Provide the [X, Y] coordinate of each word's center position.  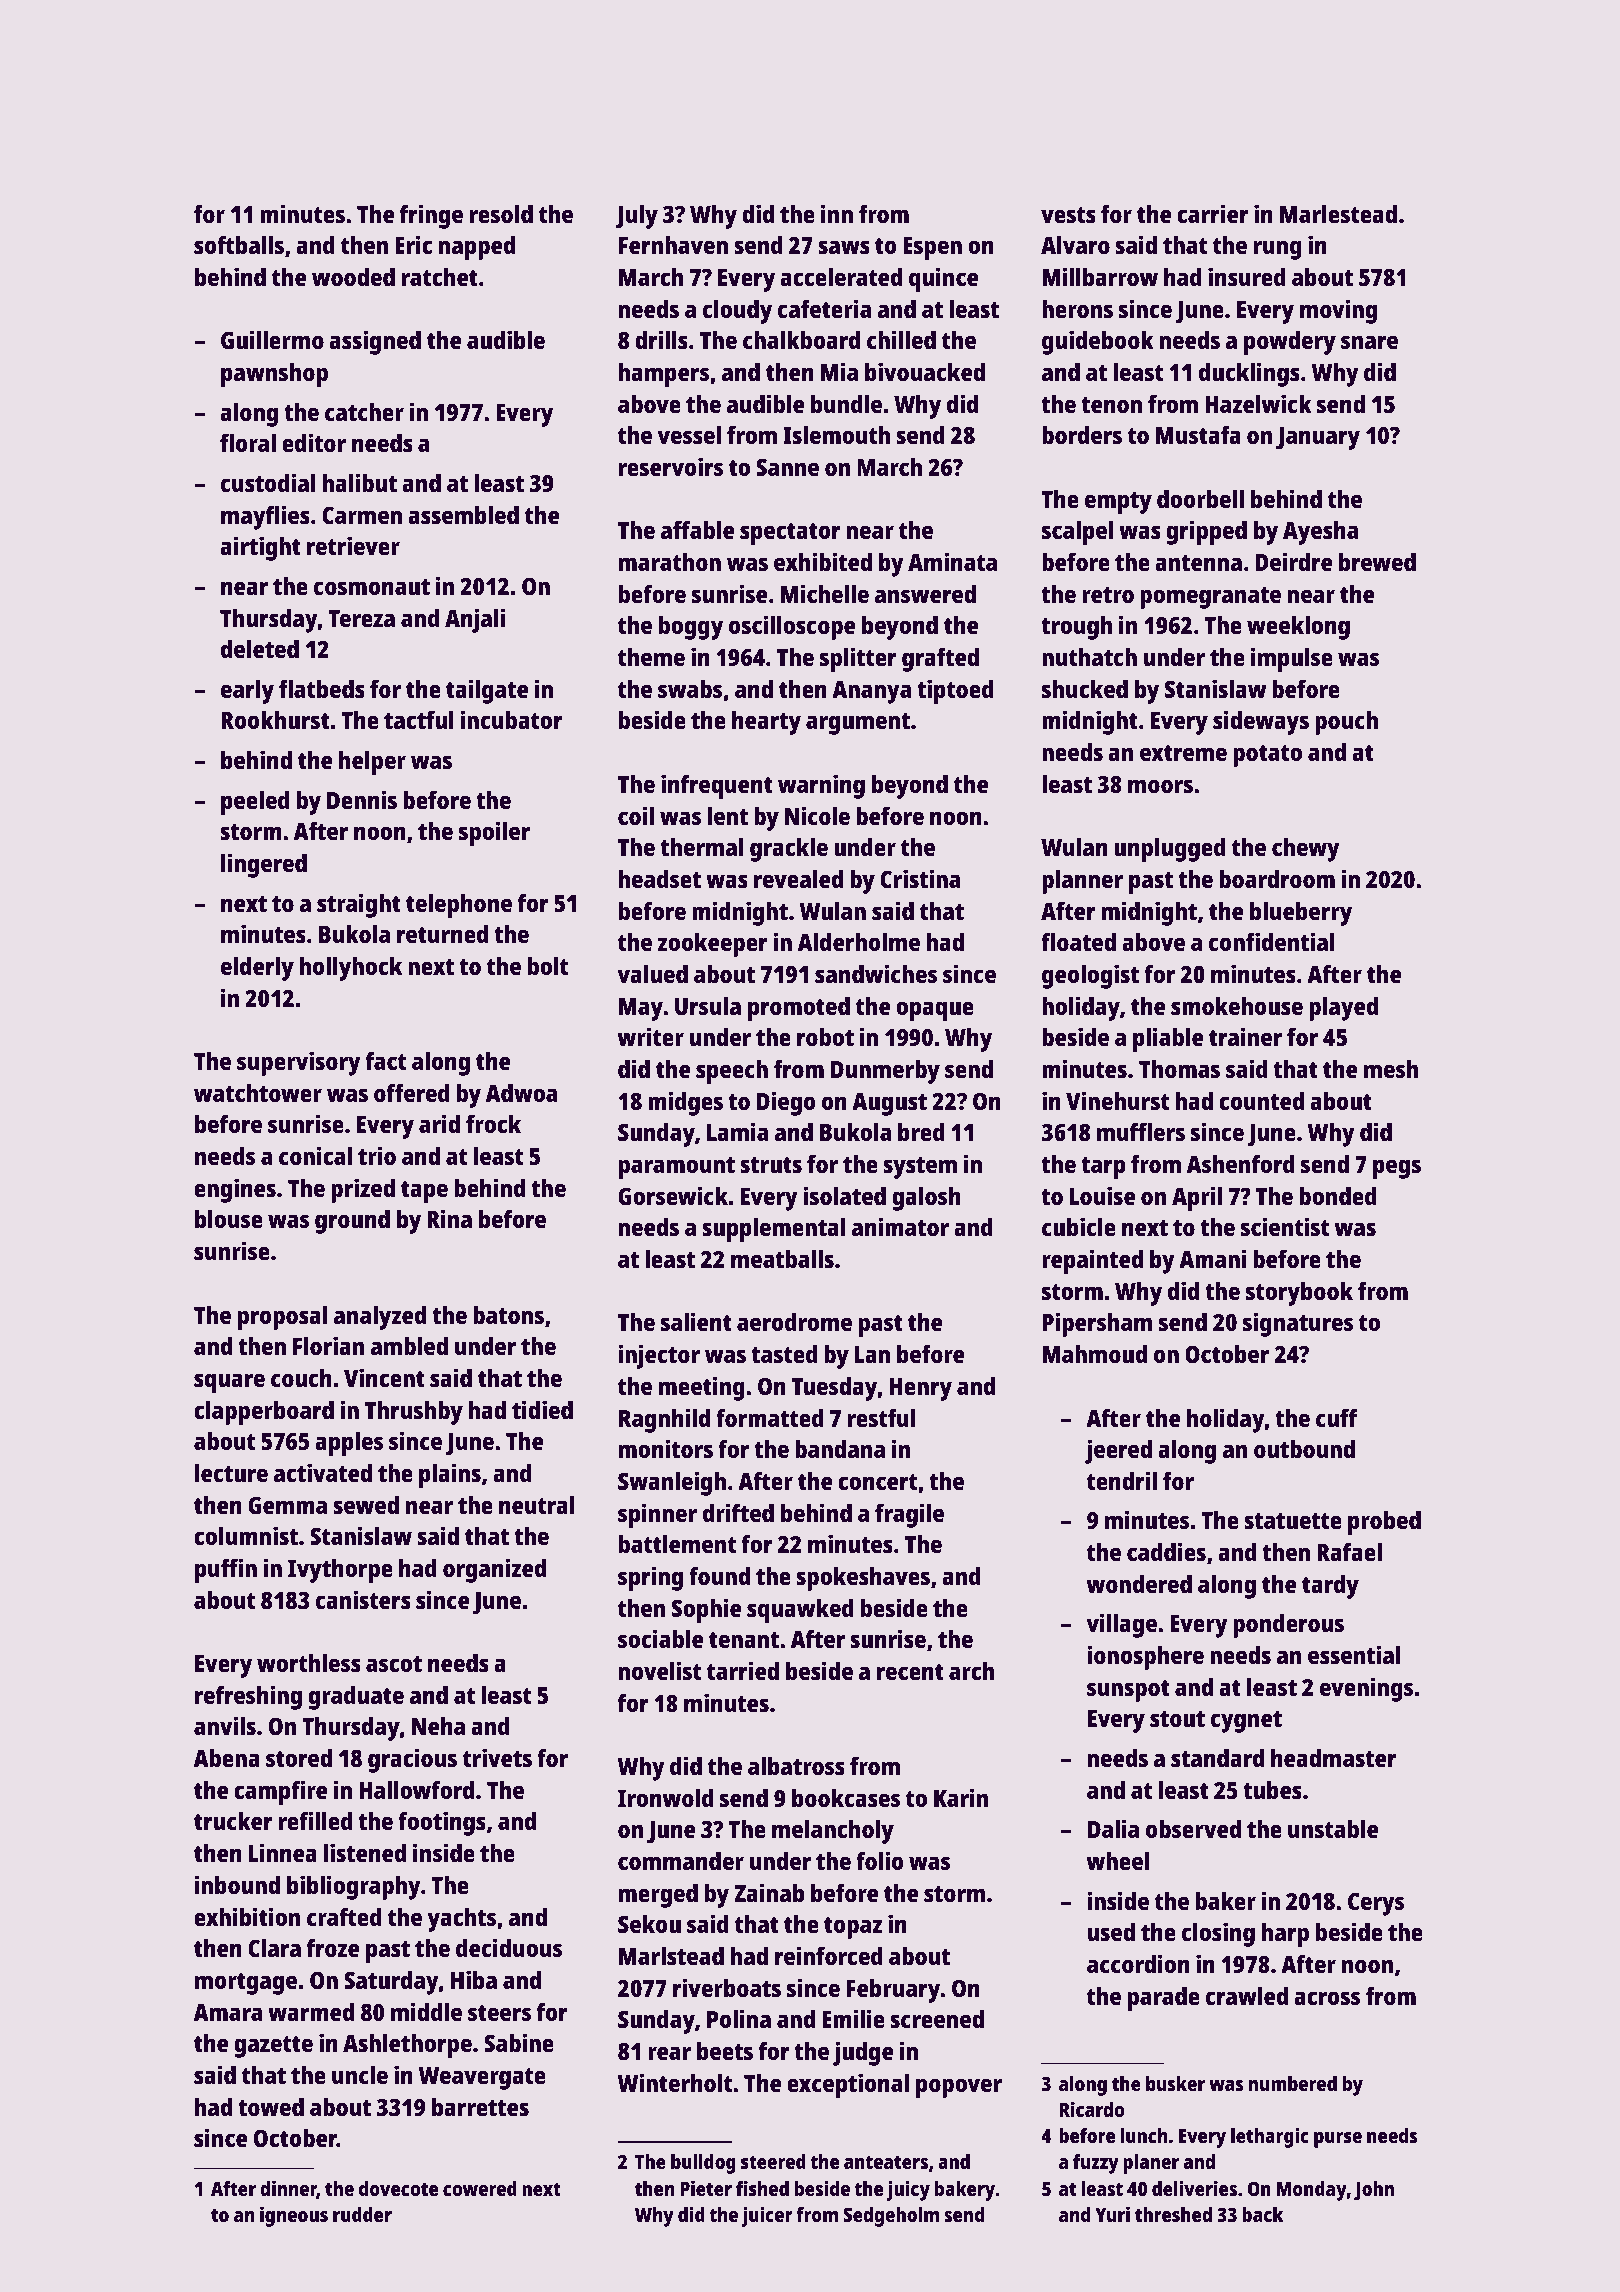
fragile [909, 1515]
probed [1384, 1523]
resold [501, 214]
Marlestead [1338, 214]
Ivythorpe [340, 1571]
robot [825, 1037]
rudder [362, 2214]
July [637, 217]
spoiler [494, 833]
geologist [1090, 976]
